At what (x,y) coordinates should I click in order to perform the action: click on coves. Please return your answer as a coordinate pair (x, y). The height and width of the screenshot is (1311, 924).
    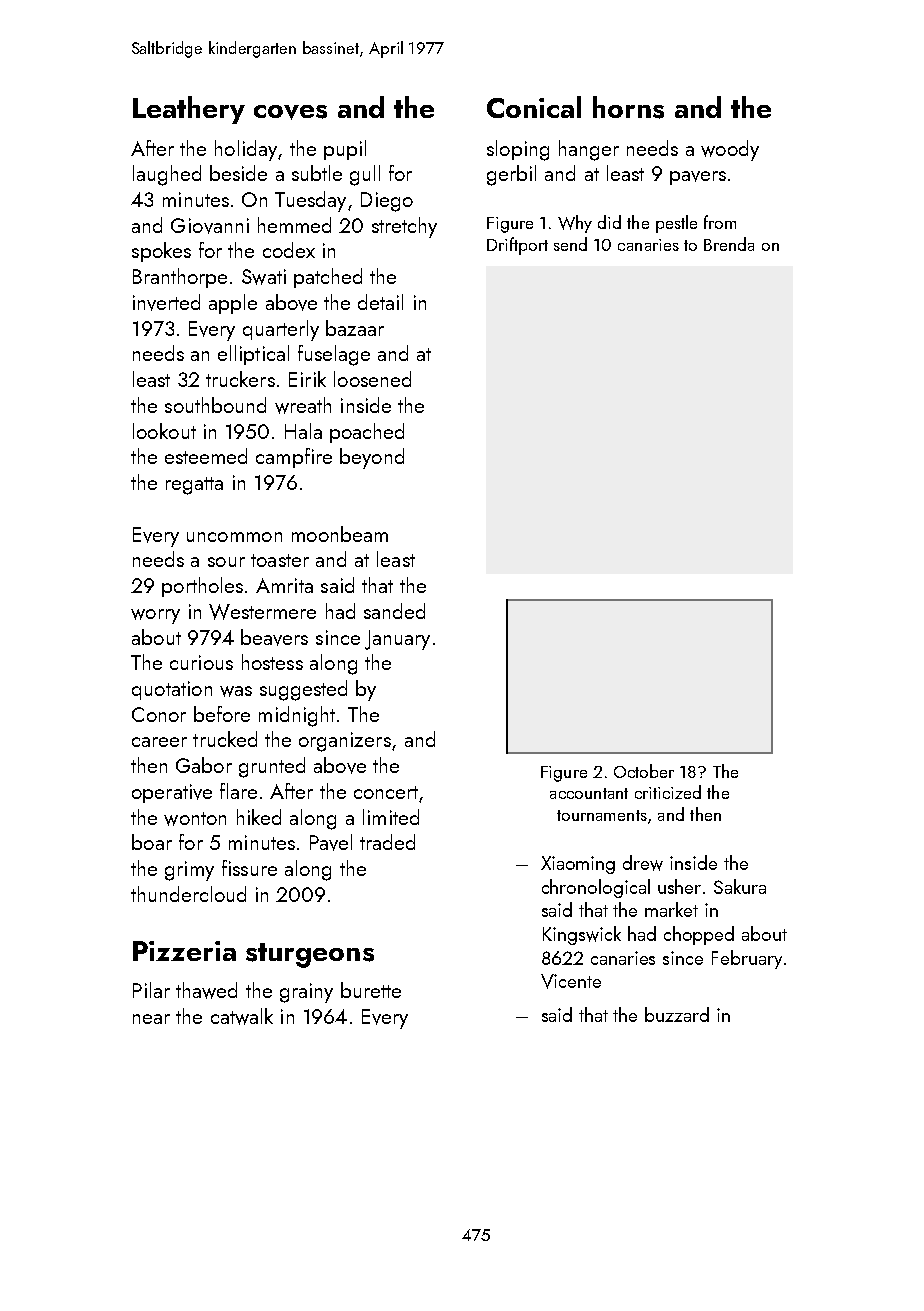
    Looking at the image, I should click on (290, 112).
